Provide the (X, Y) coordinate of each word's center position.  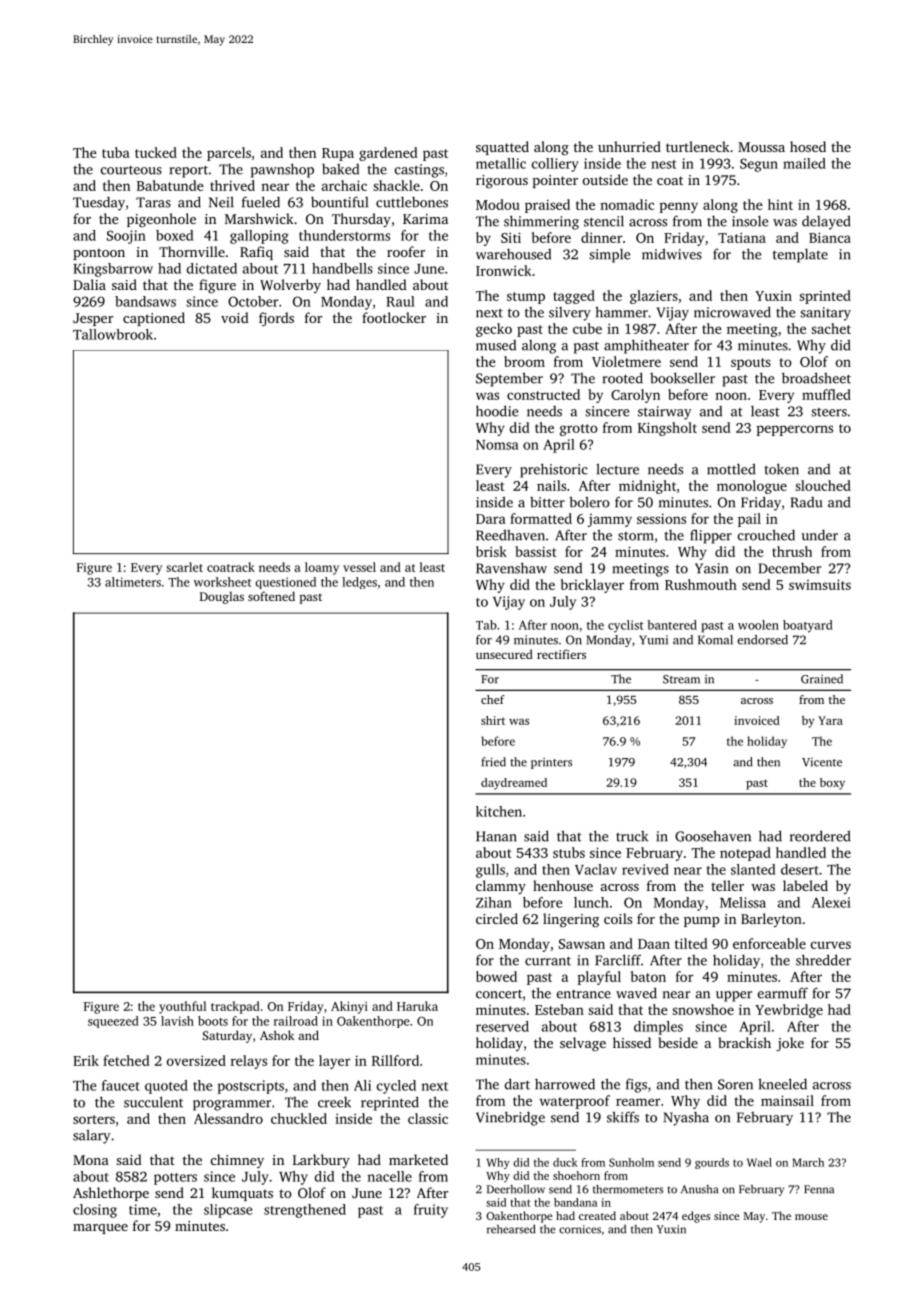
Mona (91, 1160)
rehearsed (511, 1229)
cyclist (626, 626)
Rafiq (256, 253)
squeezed (113, 1022)
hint (780, 204)
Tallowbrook (113, 334)
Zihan (494, 902)
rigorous (502, 182)
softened (271, 596)
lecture (617, 469)
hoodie (497, 411)
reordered (820, 836)
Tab (486, 625)
